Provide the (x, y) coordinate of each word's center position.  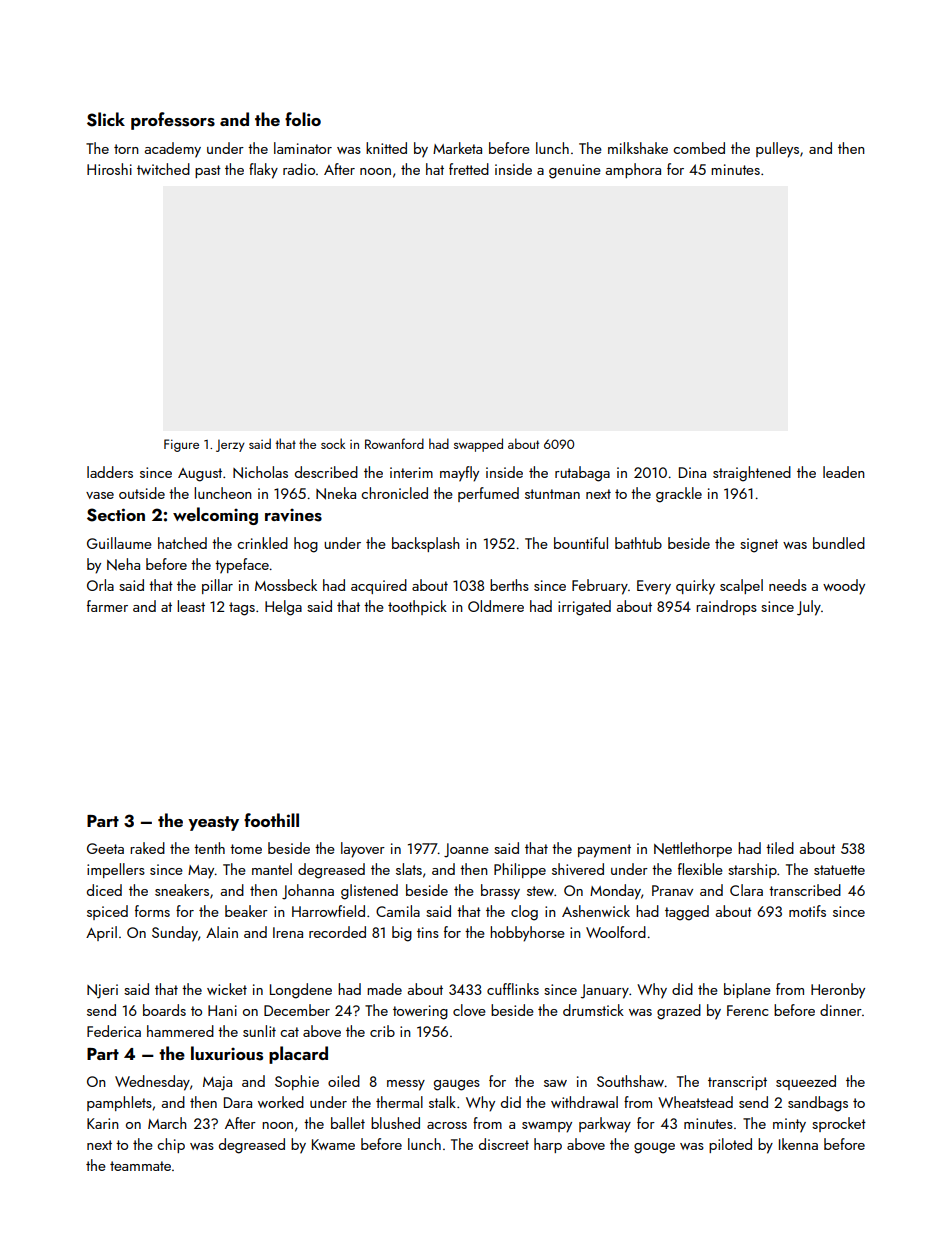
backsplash (426, 544)
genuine (575, 171)
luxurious (227, 1053)
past (208, 171)
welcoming (215, 516)
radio (299, 169)
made (384, 989)
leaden (844, 472)
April (101, 933)
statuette (839, 870)
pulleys (777, 150)
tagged (687, 913)
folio (303, 119)
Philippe (520, 870)
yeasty (213, 823)
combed (699, 148)
